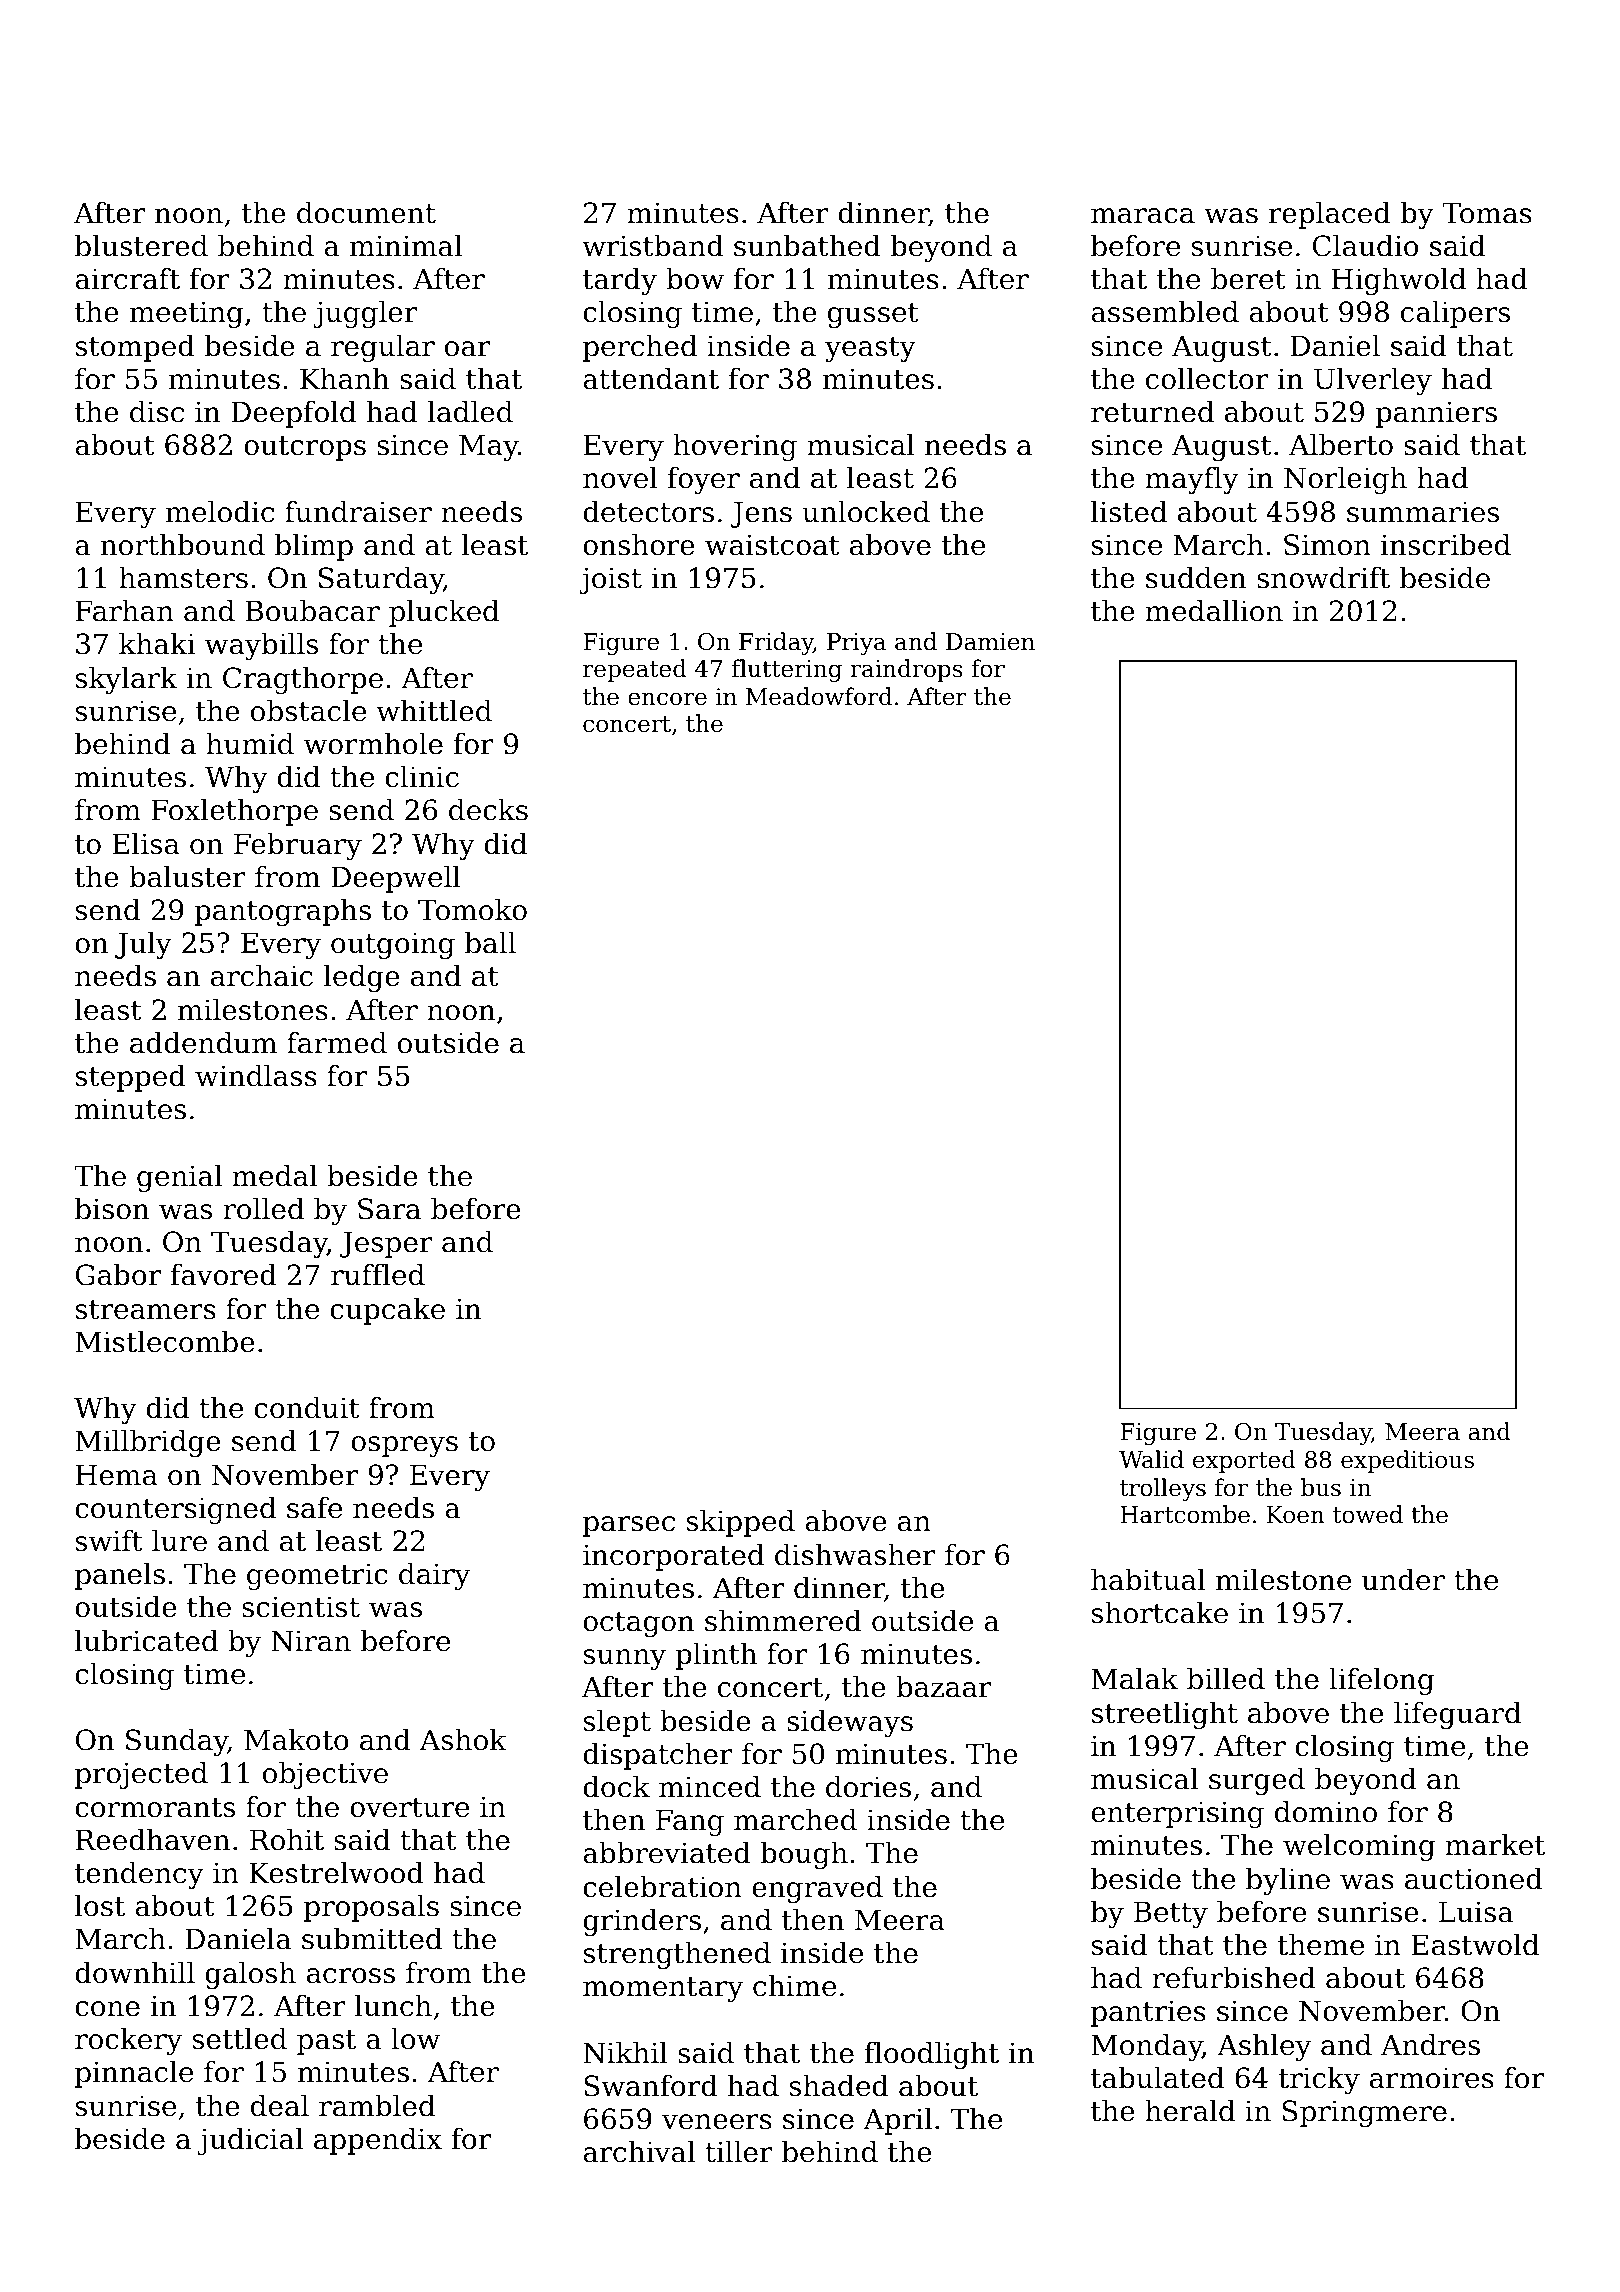  Describe the element at coordinates (389, 1209) in the document. I see `Sara` at that location.
